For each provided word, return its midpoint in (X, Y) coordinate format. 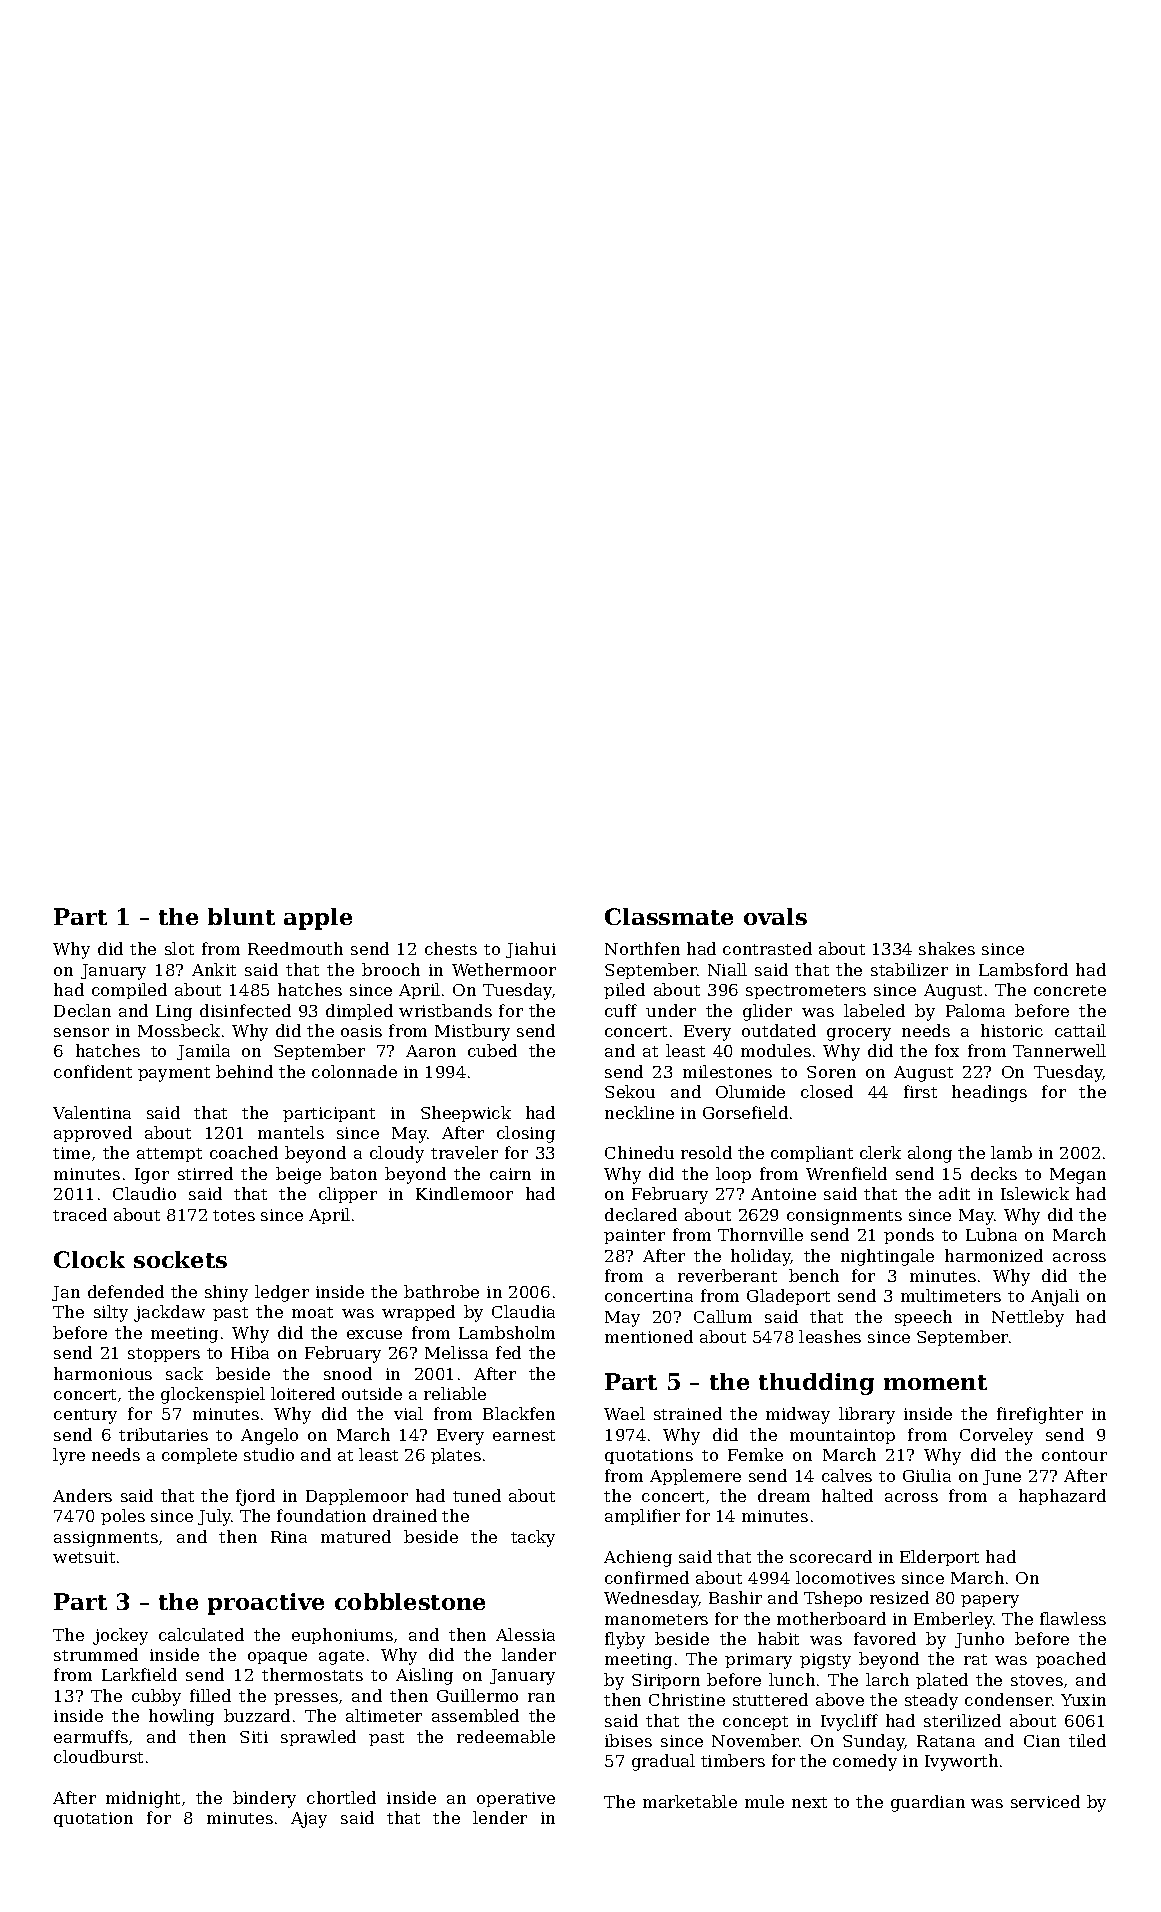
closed (827, 1091)
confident (93, 1071)
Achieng (638, 1558)
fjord (255, 1497)
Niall (727, 969)
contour (1074, 1455)
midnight (143, 1799)
